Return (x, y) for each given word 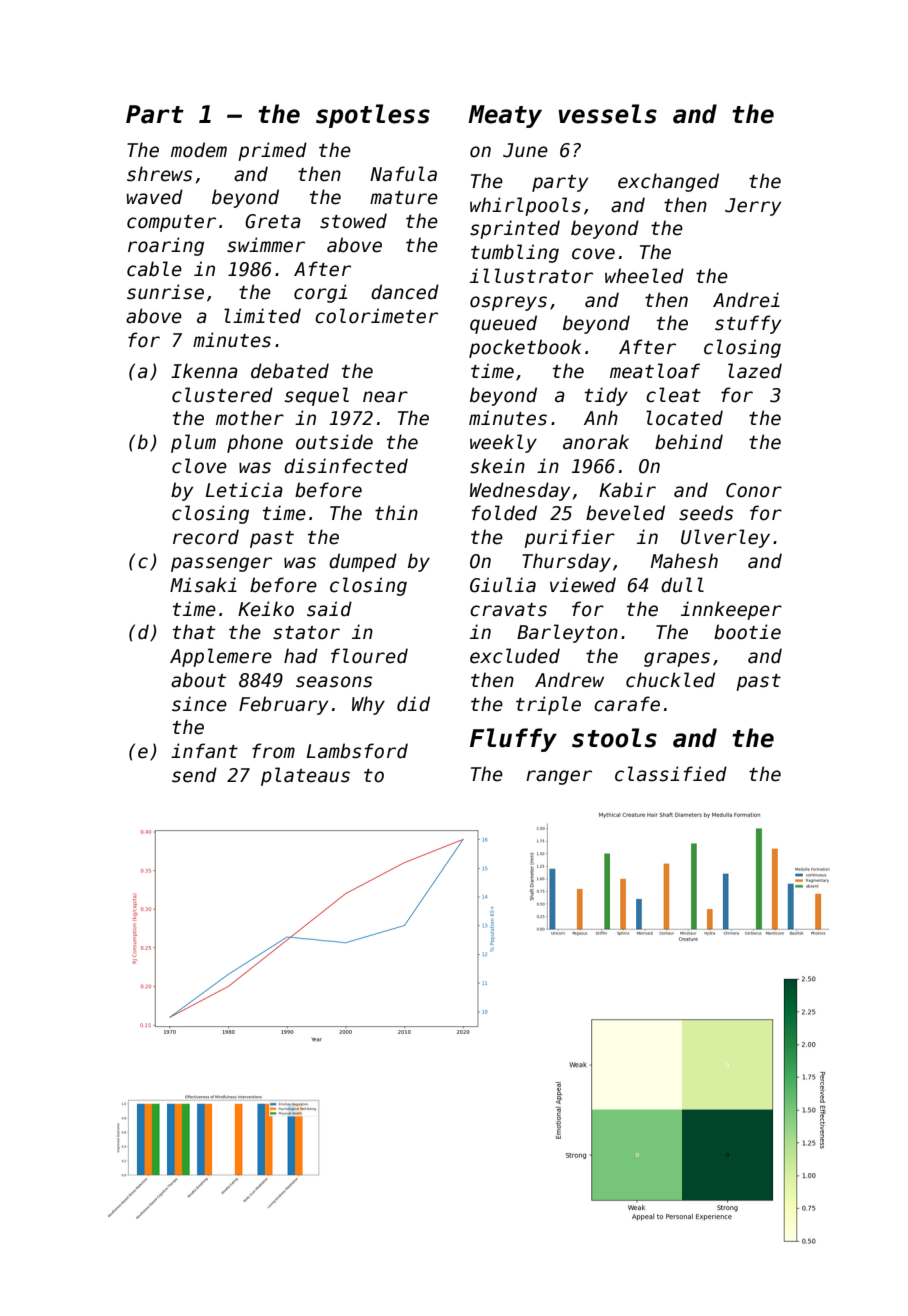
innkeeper (731, 610)
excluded (515, 656)
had (301, 656)
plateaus (305, 776)
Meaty (505, 116)
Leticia (244, 490)
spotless (373, 116)
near (385, 397)
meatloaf (655, 371)
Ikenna (204, 371)
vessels (607, 114)
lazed (755, 371)
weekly (503, 443)
